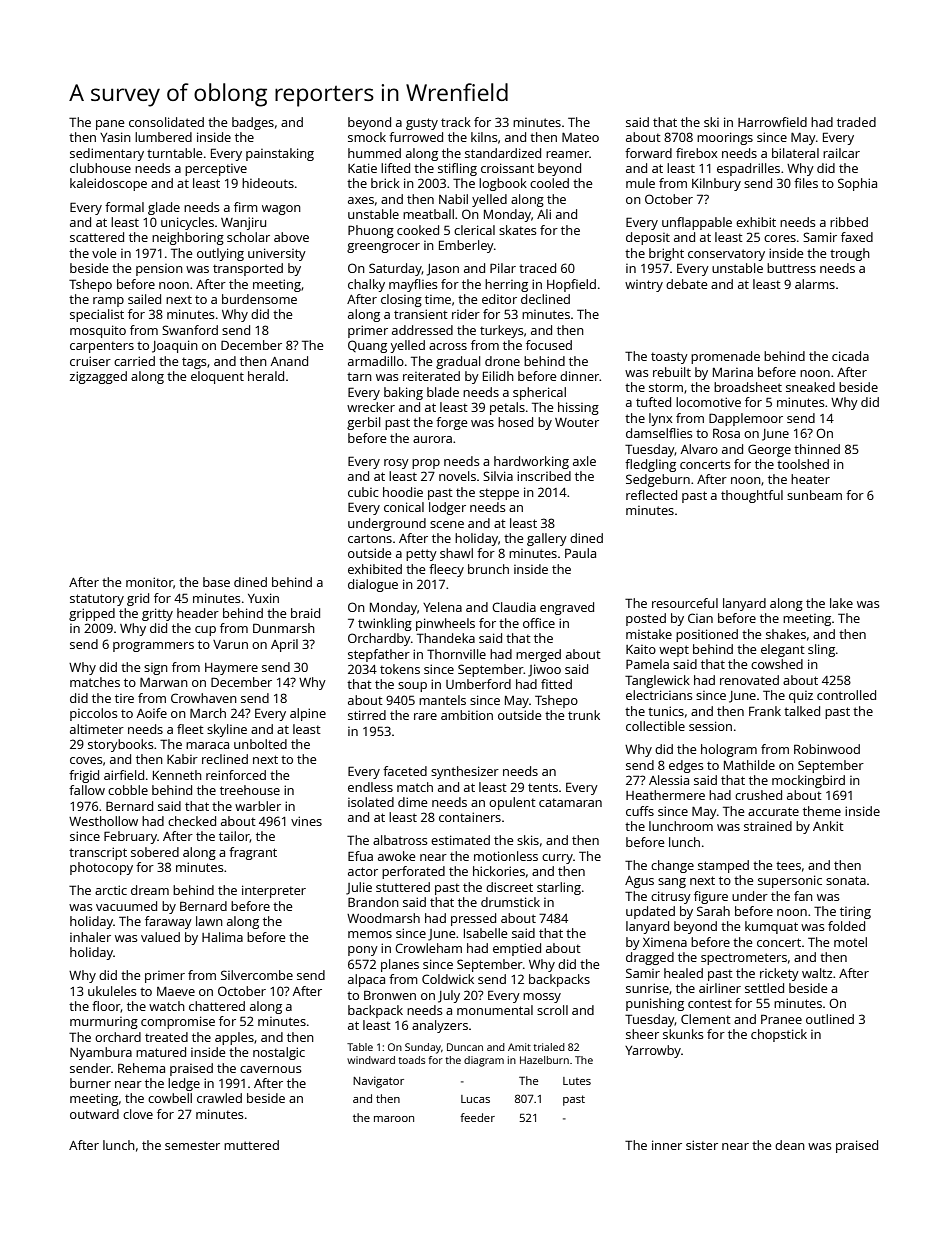 The image size is (952, 1233). What do you see at coordinates (248, 269) in the screenshot?
I see `transported` at bounding box center [248, 269].
